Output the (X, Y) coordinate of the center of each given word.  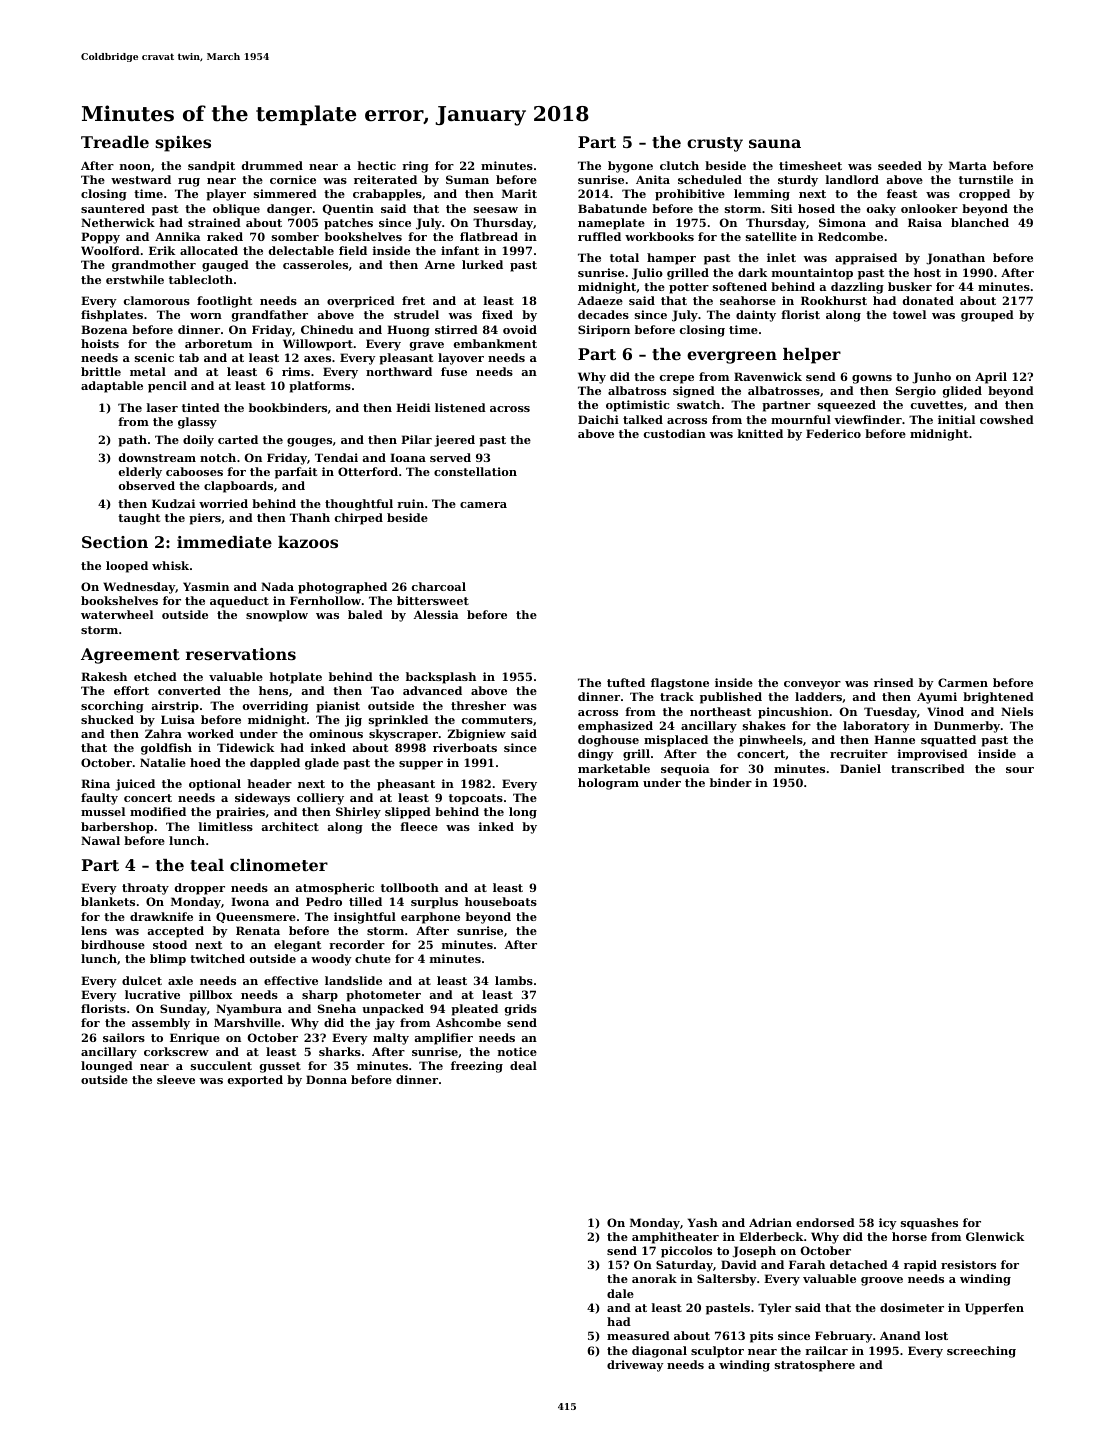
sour (1020, 770)
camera (483, 505)
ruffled (599, 236)
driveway (635, 1366)
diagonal (659, 1352)
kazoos (308, 542)
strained (214, 222)
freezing (477, 1067)
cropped (984, 195)
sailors (124, 1037)
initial (956, 419)
